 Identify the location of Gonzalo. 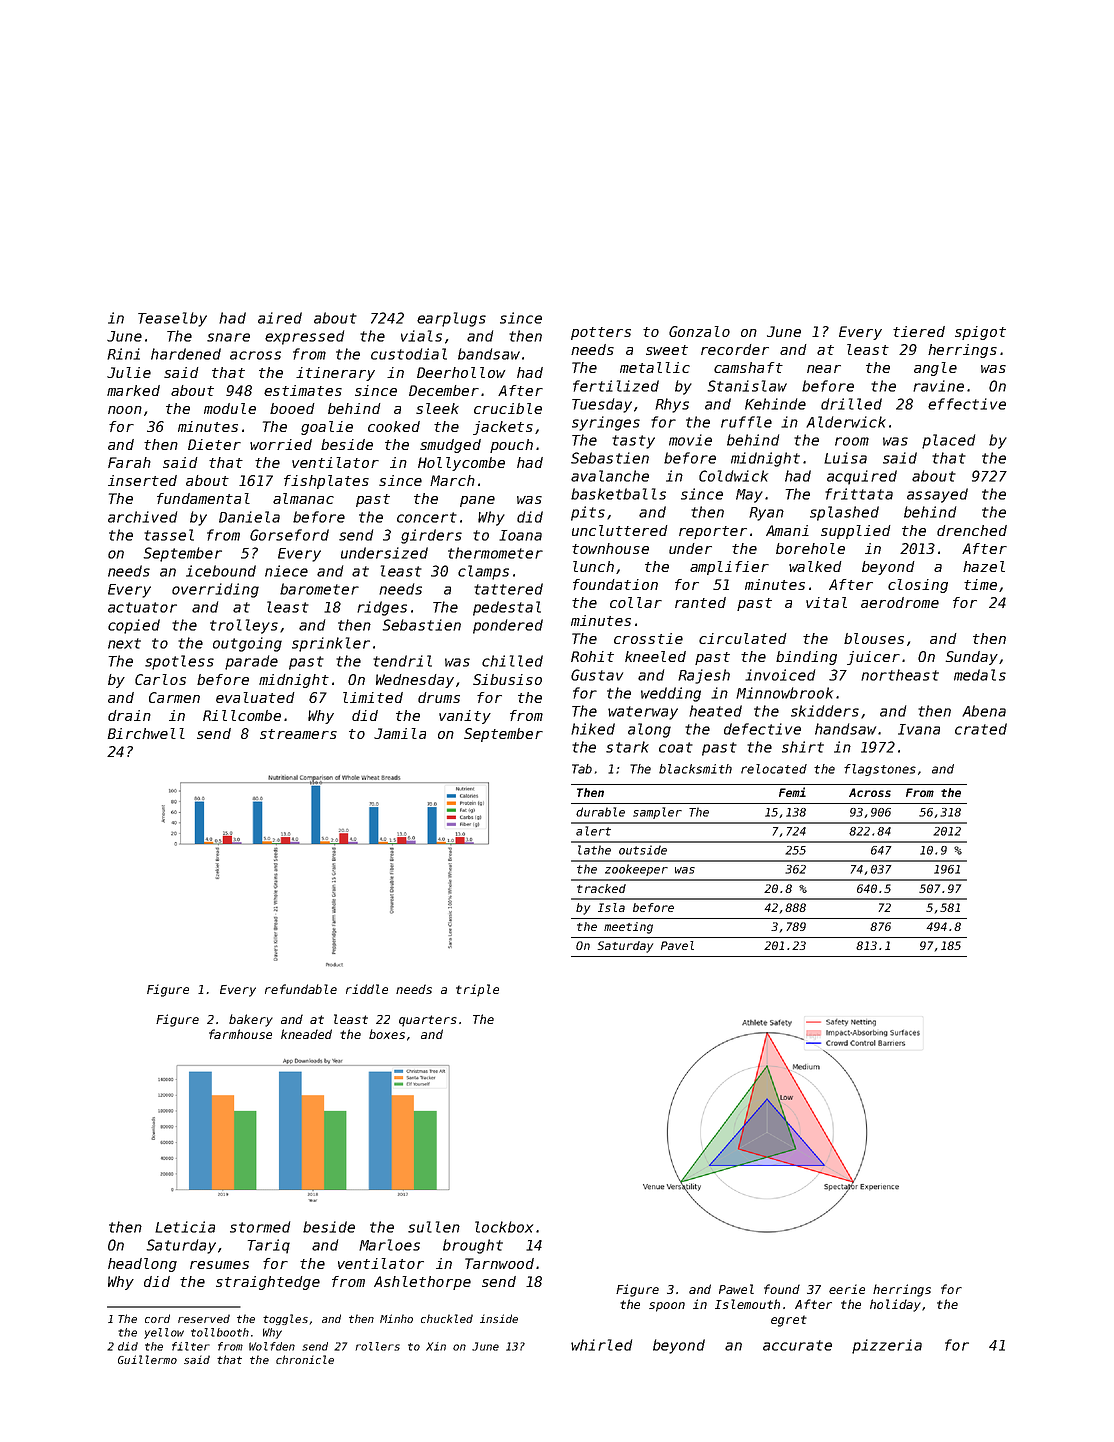
(699, 331).
